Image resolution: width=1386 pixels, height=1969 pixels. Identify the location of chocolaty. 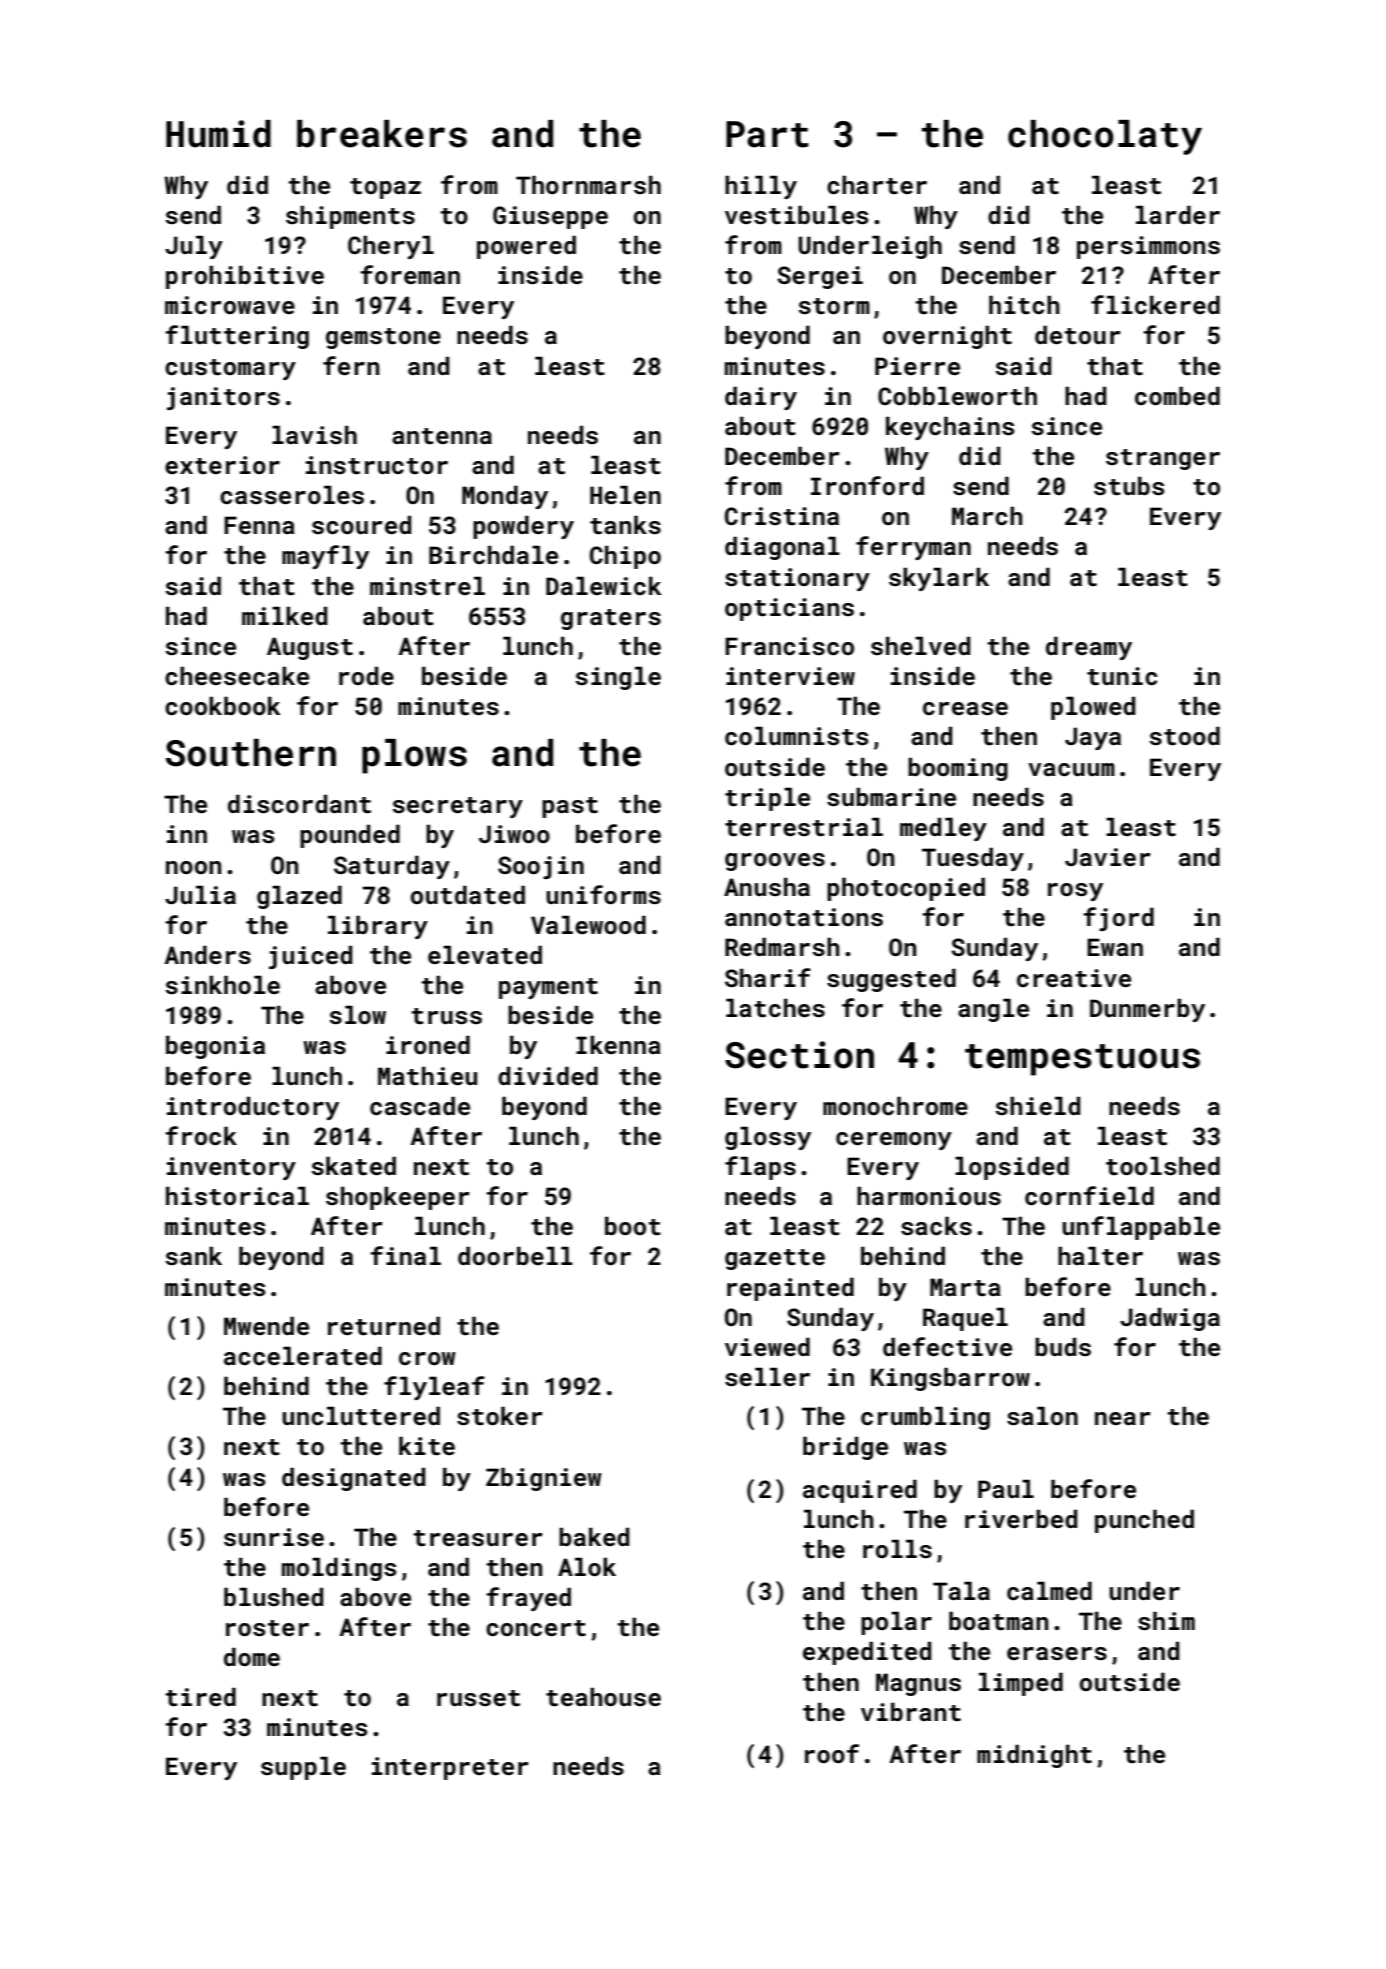
(1105, 137).
